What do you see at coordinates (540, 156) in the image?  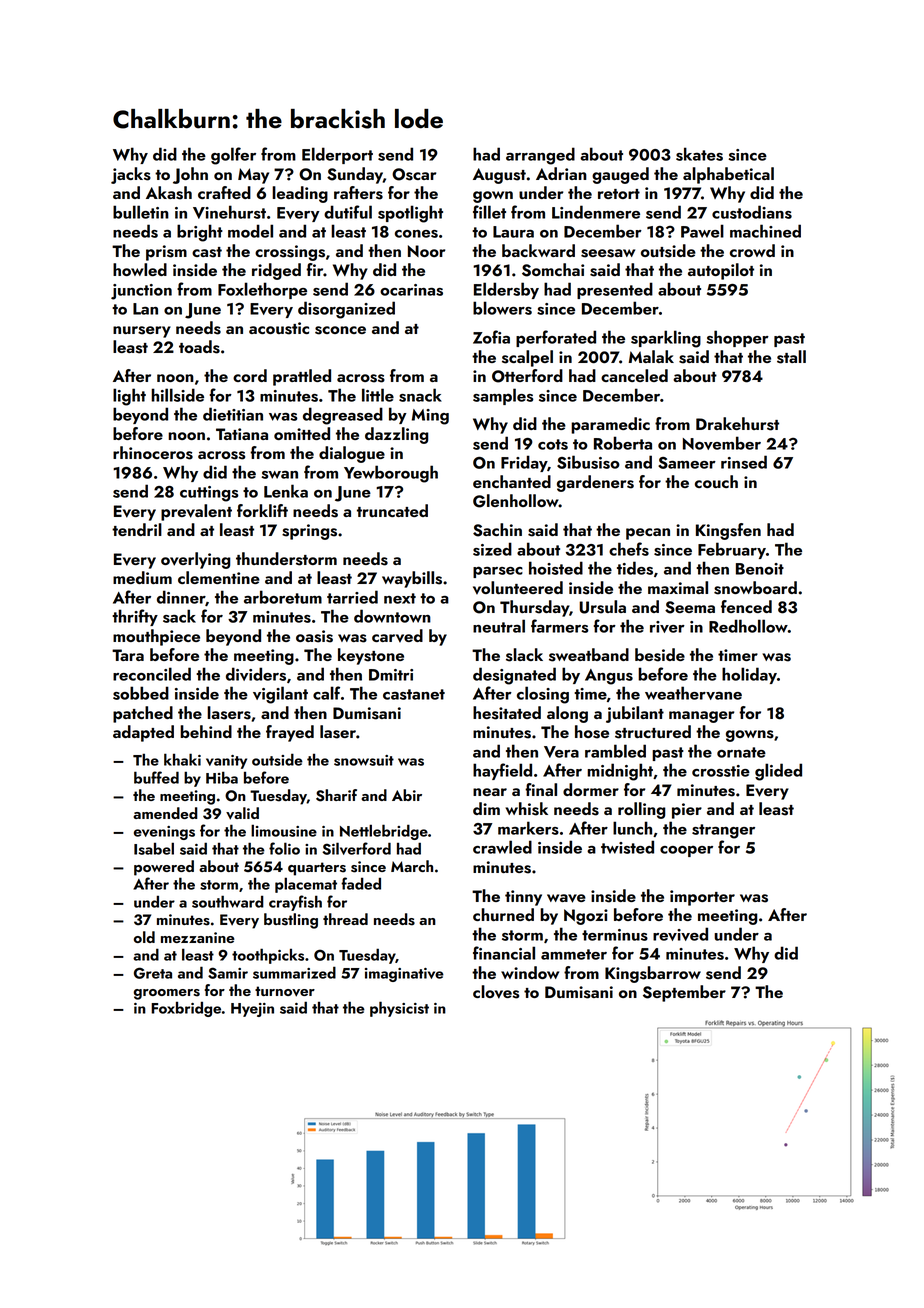 I see `arranged` at bounding box center [540, 156].
